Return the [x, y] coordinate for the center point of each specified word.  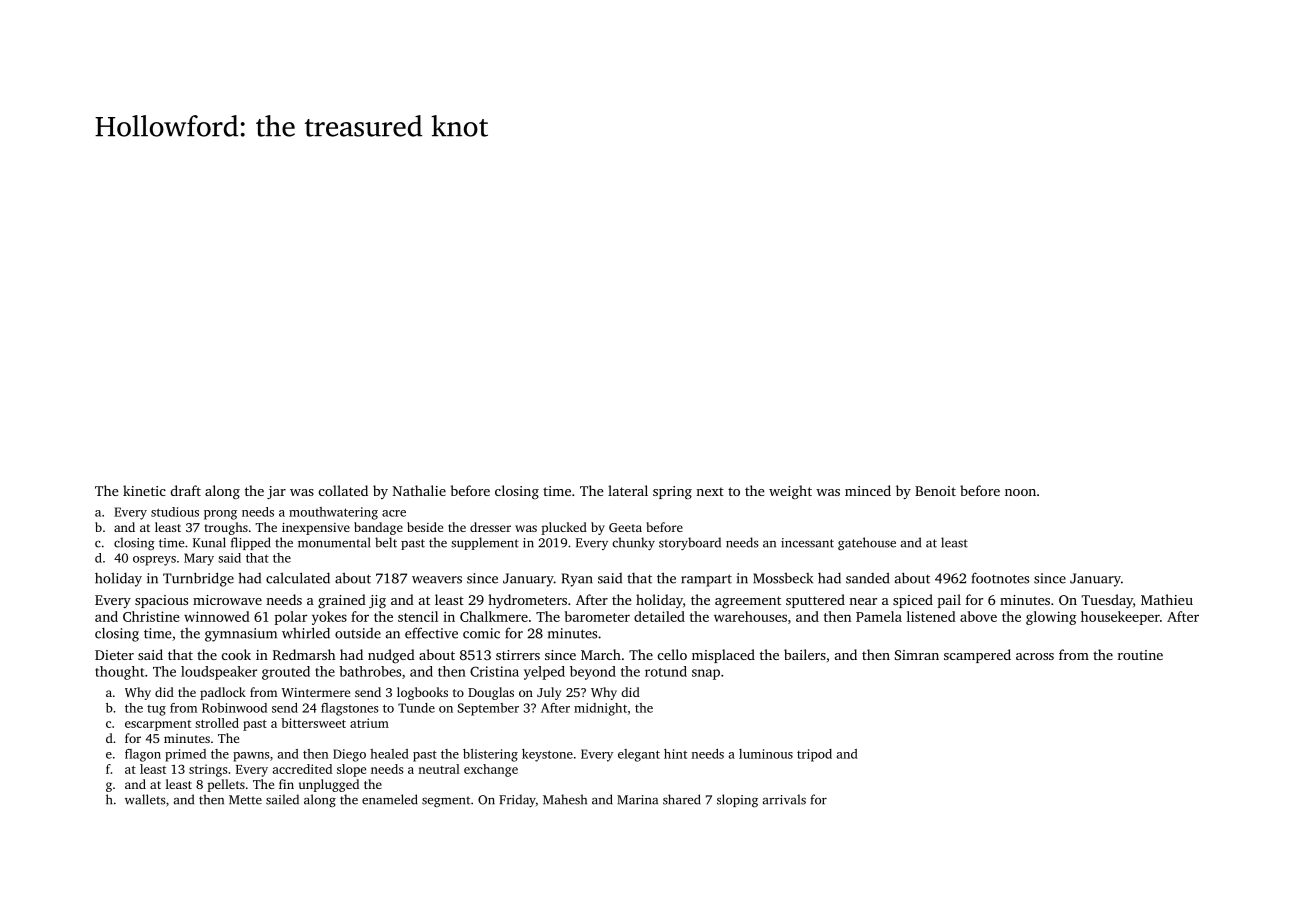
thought [119, 673]
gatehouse [867, 543]
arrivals [784, 799]
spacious [161, 601]
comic [481, 633]
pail [949, 601]
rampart [706, 580]
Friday [517, 800]
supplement [485, 543]
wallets [145, 799]
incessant [807, 543]
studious [175, 512]
